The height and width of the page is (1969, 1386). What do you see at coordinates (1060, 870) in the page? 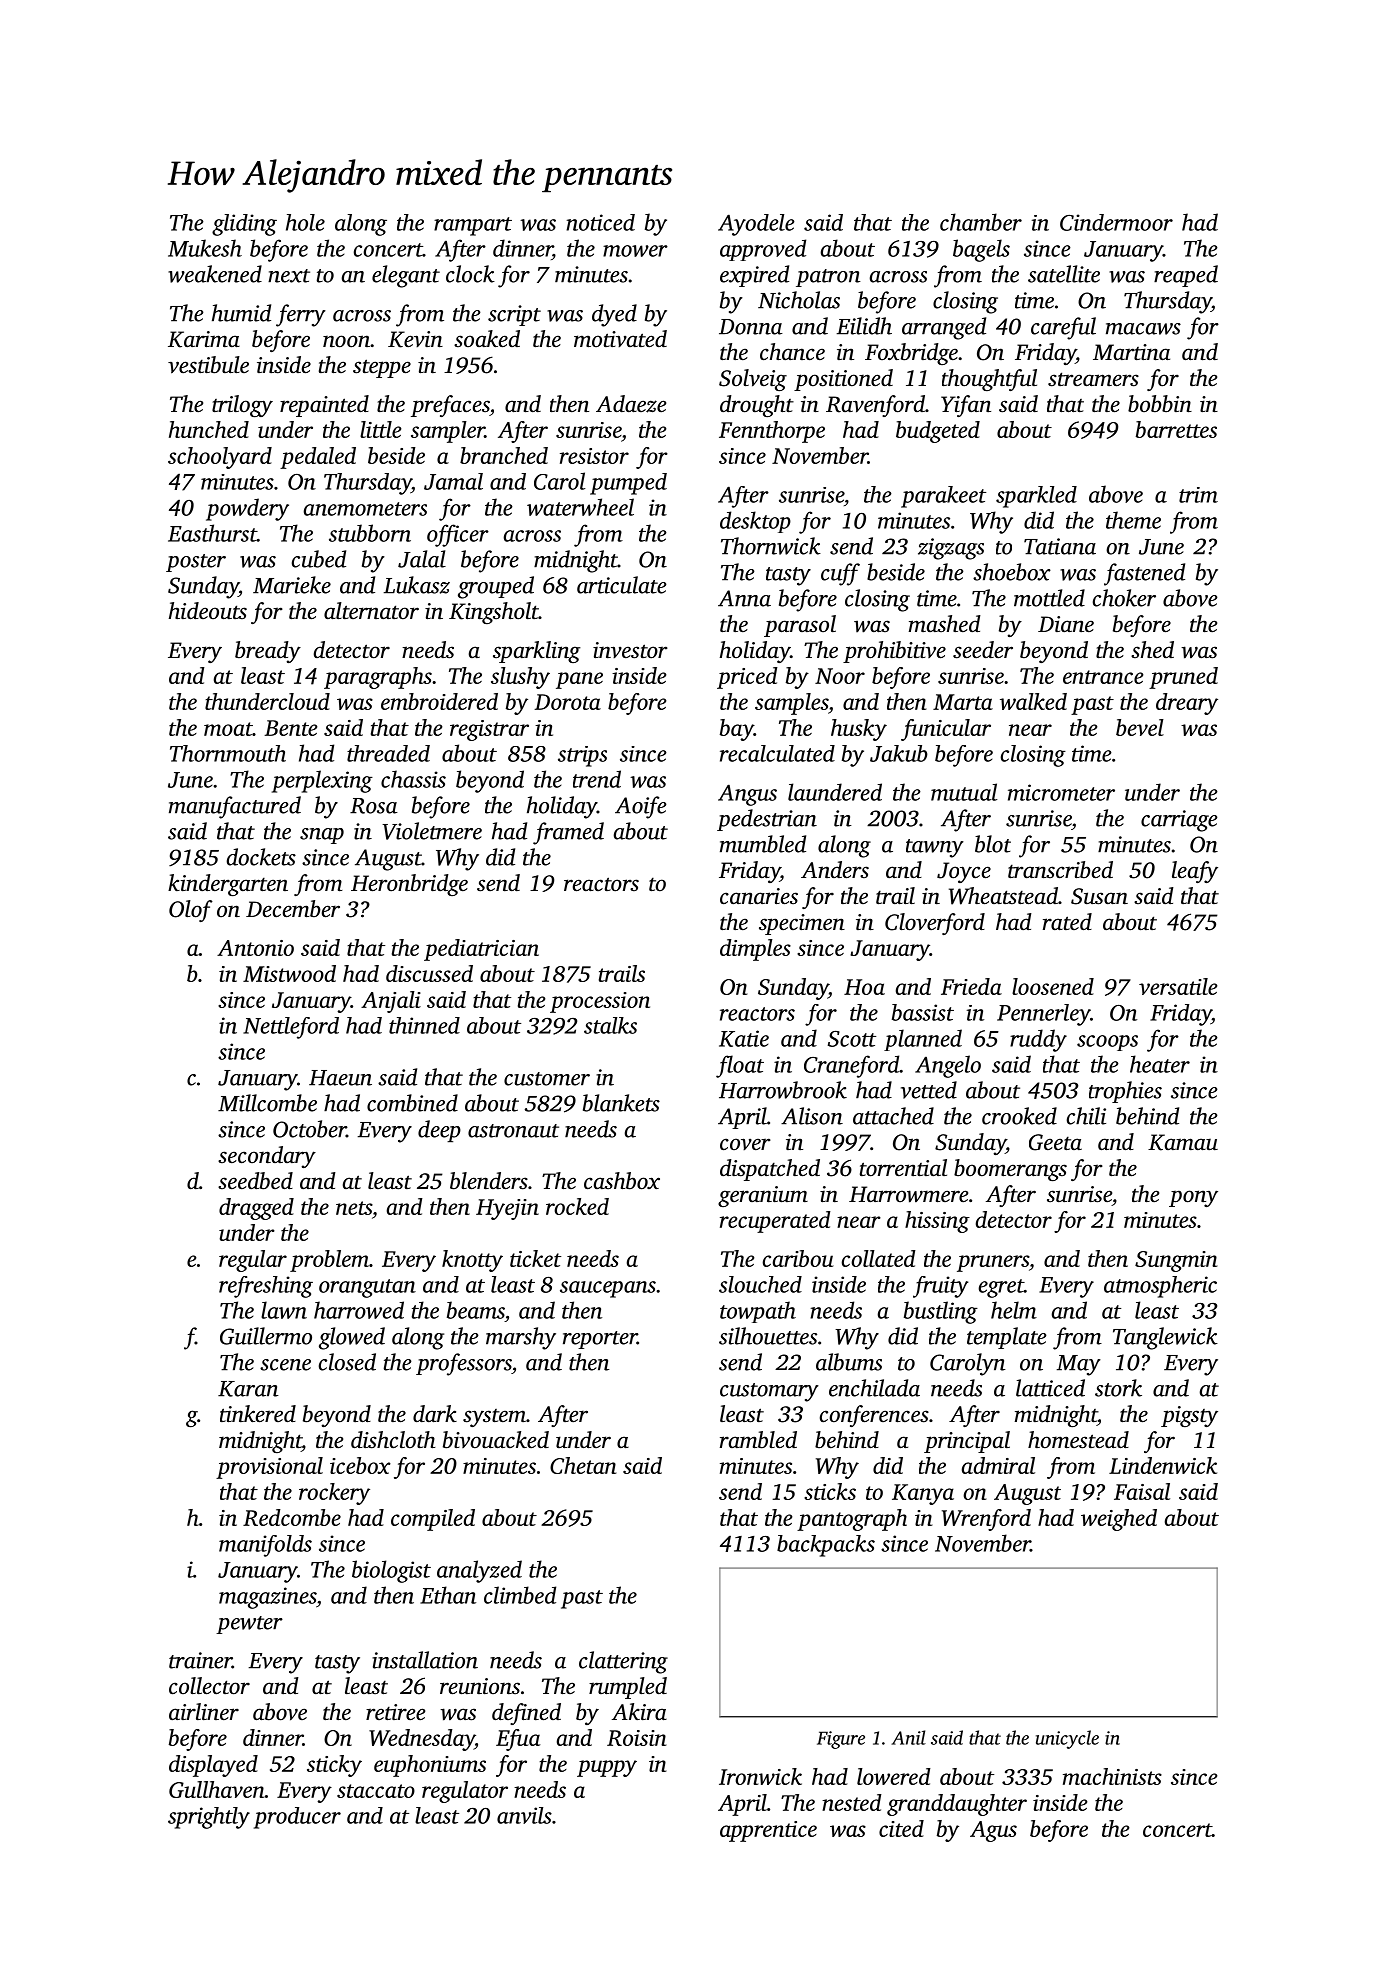
I see `transcribed` at bounding box center [1060, 870].
